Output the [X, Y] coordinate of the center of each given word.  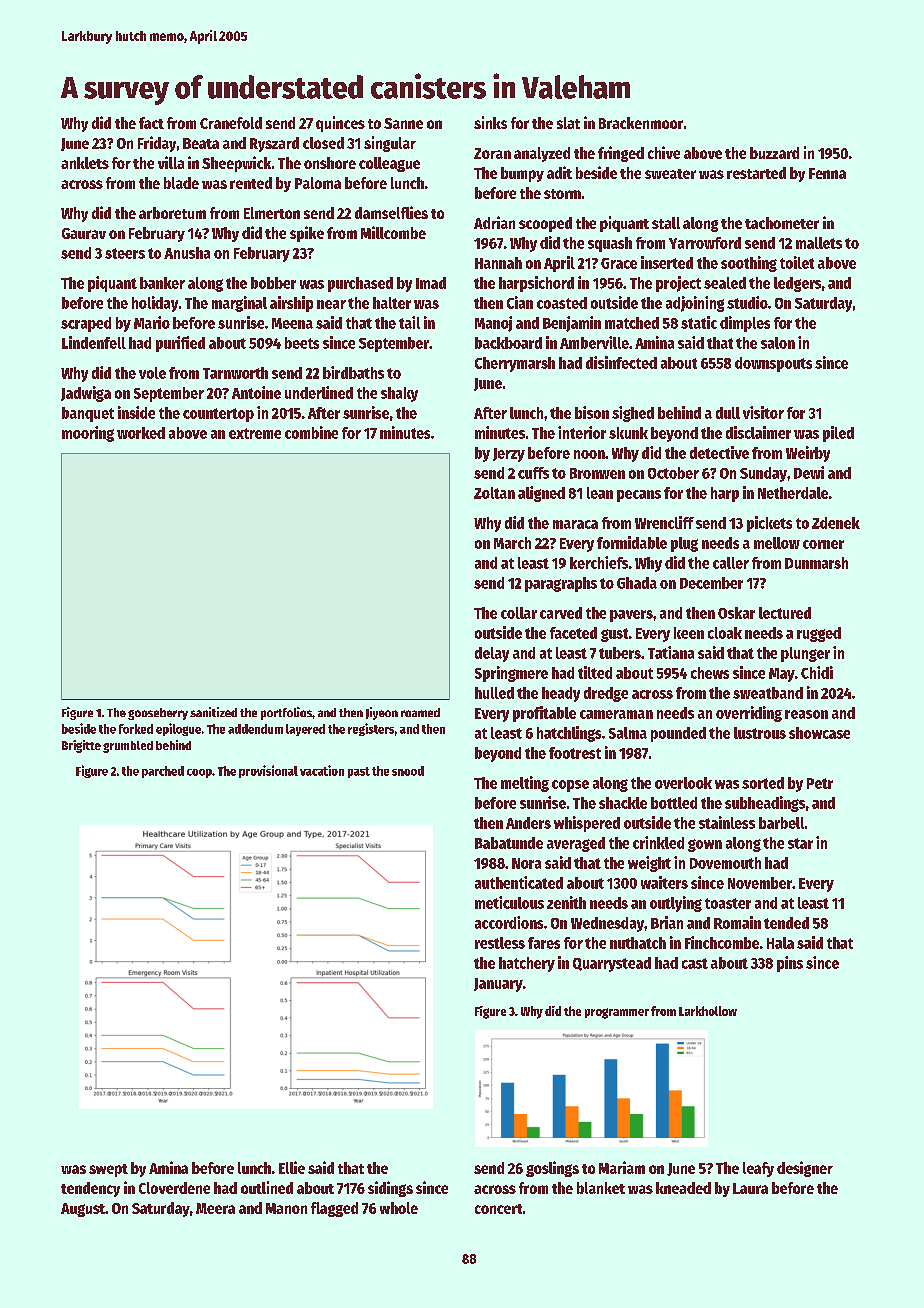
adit [559, 172]
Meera [215, 1208]
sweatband [768, 693]
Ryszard [274, 144]
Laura [750, 1188]
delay [492, 654]
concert [498, 1209]
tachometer [782, 223]
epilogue [178, 729]
